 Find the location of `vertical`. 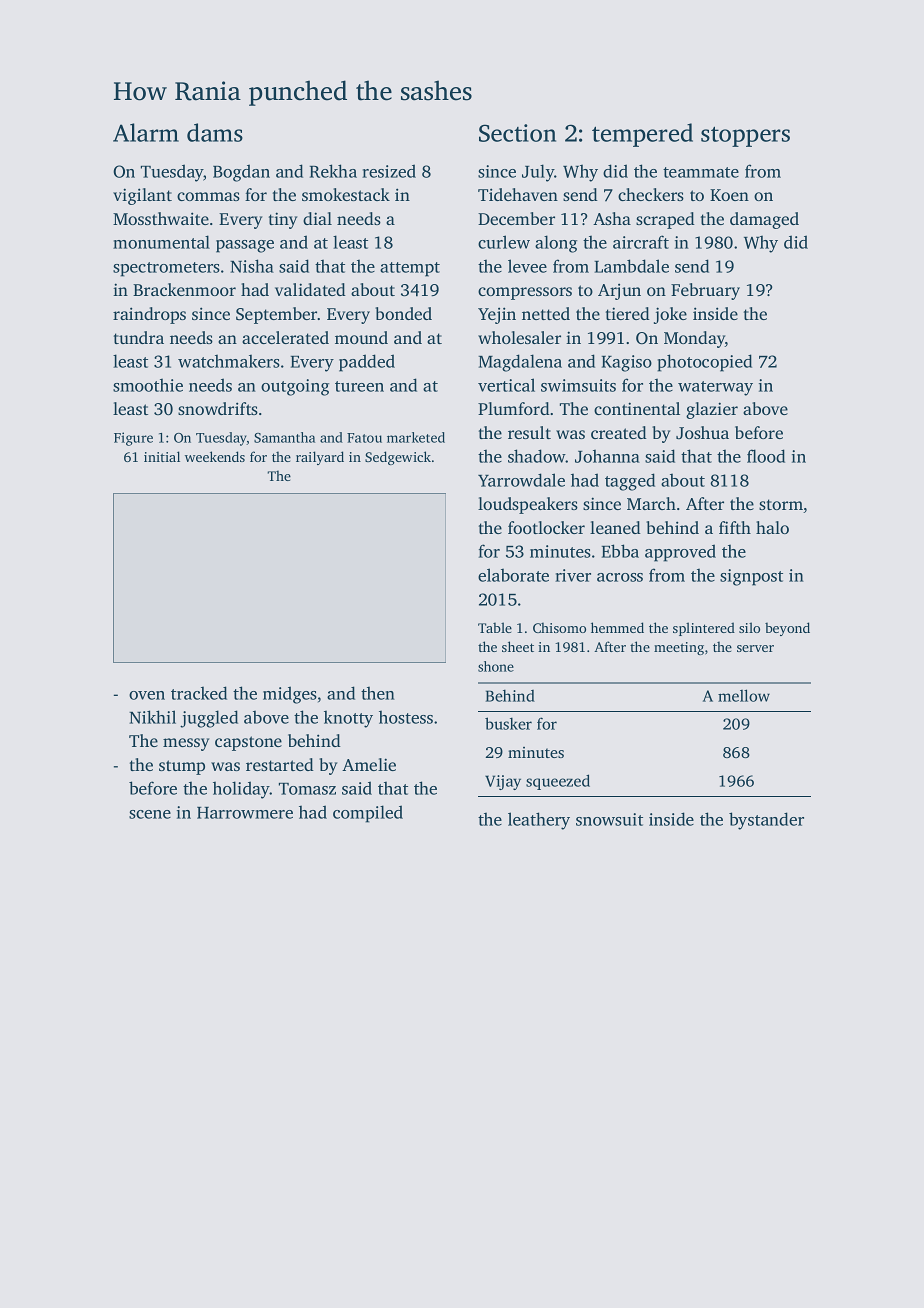

vertical is located at coordinates (506, 385).
